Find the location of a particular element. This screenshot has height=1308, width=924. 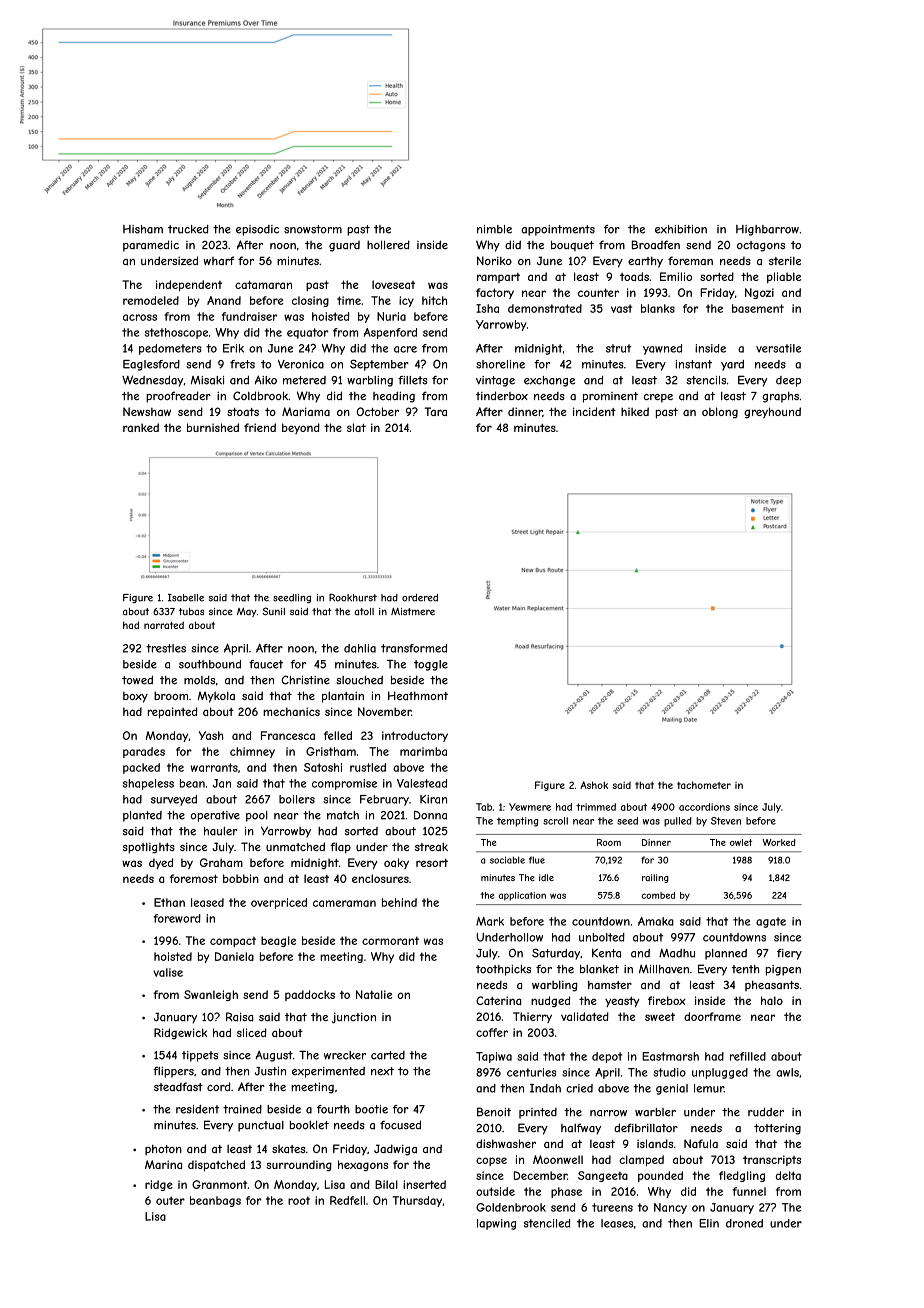

trimmed is located at coordinates (596, 807).
